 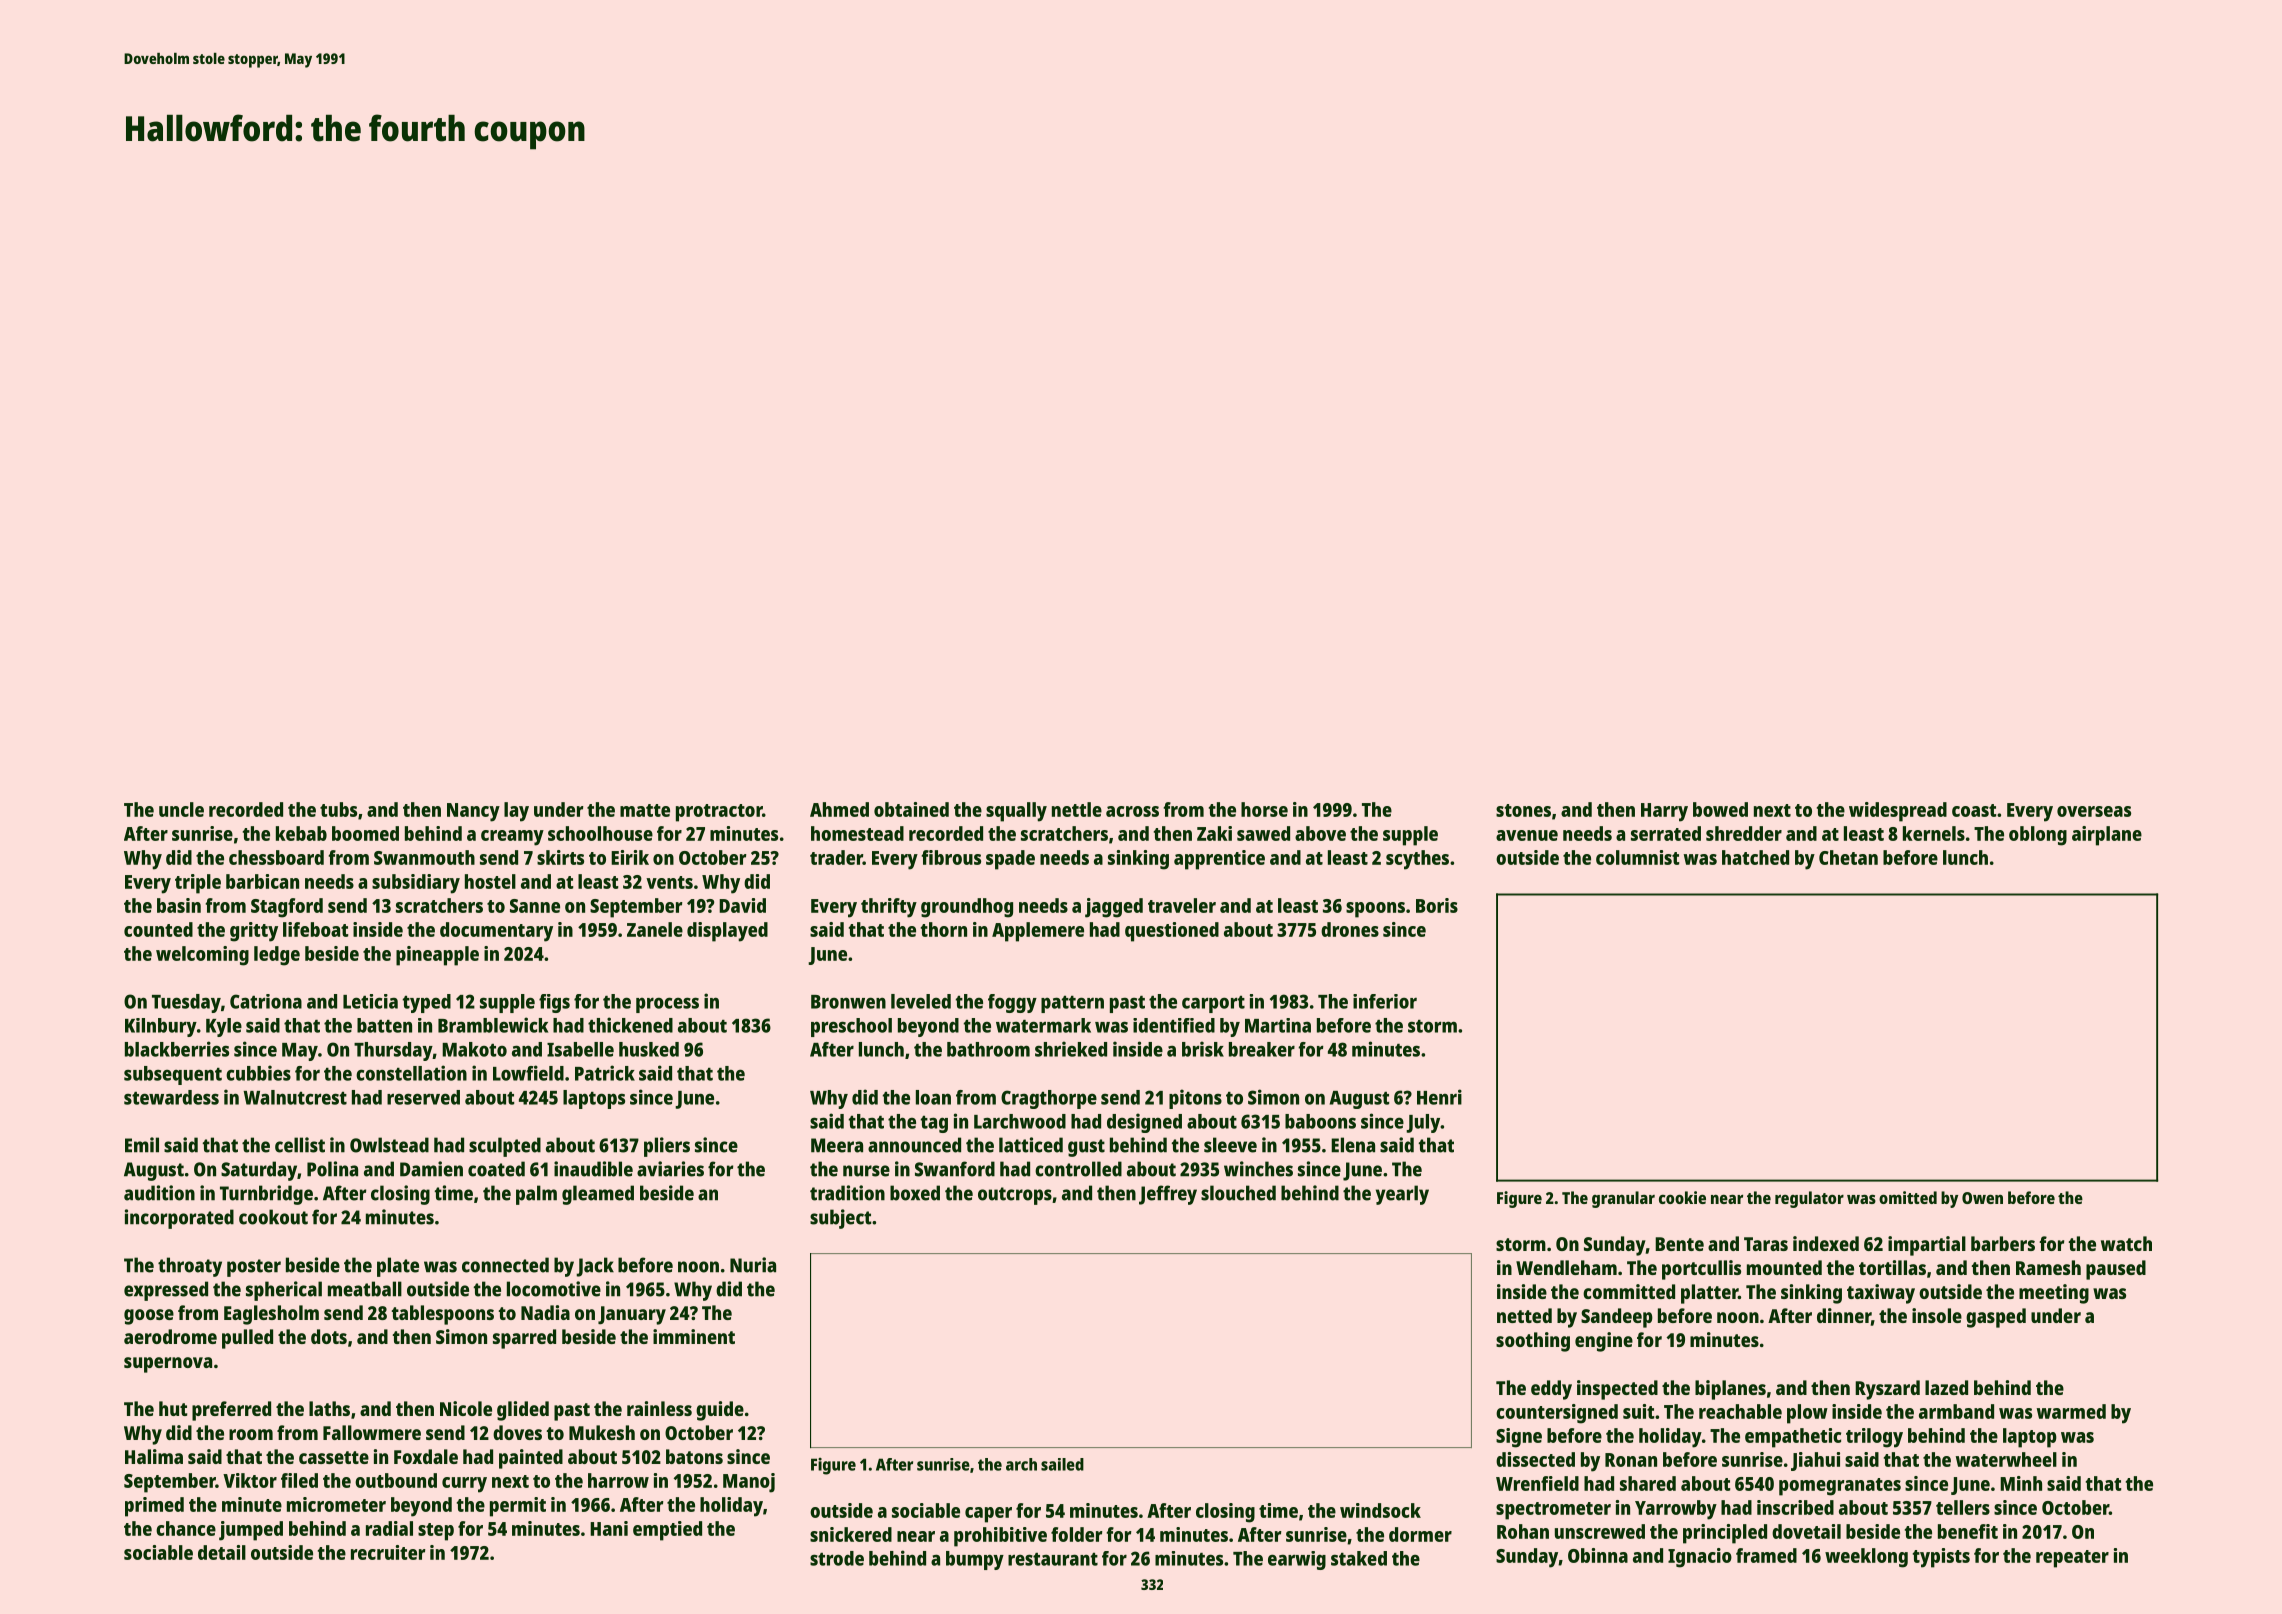 What do you see at coordinates (1908, 1197) in the screenshot?
I see `omitted` at bounding box center [1908, 1197].
